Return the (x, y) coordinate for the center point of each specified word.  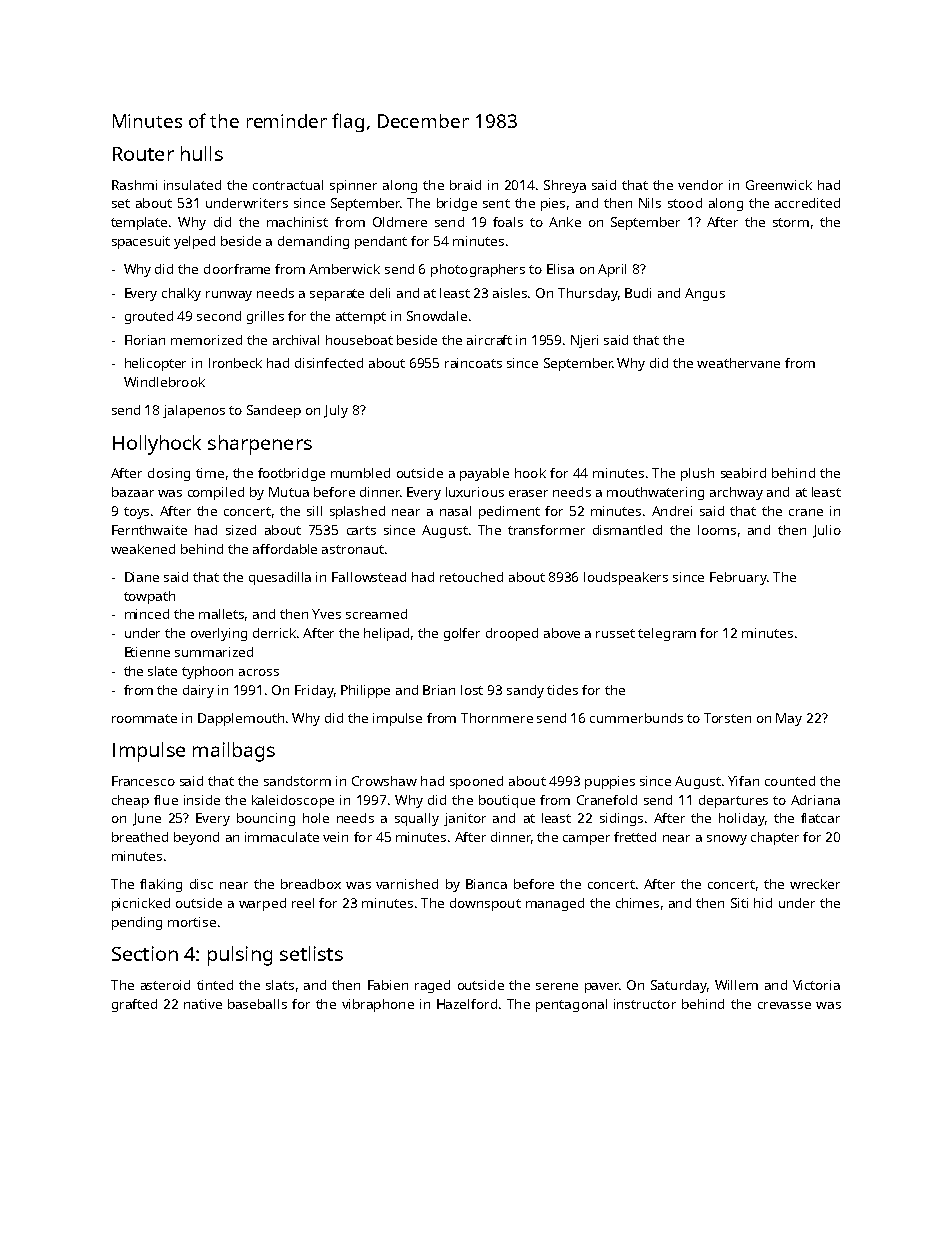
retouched (471, 577)
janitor (465, 819)
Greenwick (779, 185)
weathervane (738, 363)
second (219, 316)
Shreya (565, 186)
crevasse (784, 1005)
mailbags (234, 752)
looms (717, 530)
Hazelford (467, 1004)
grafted (134, 1005)
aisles (511, 293)
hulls (202, 153)
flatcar (820, 818)
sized (241, 530)
